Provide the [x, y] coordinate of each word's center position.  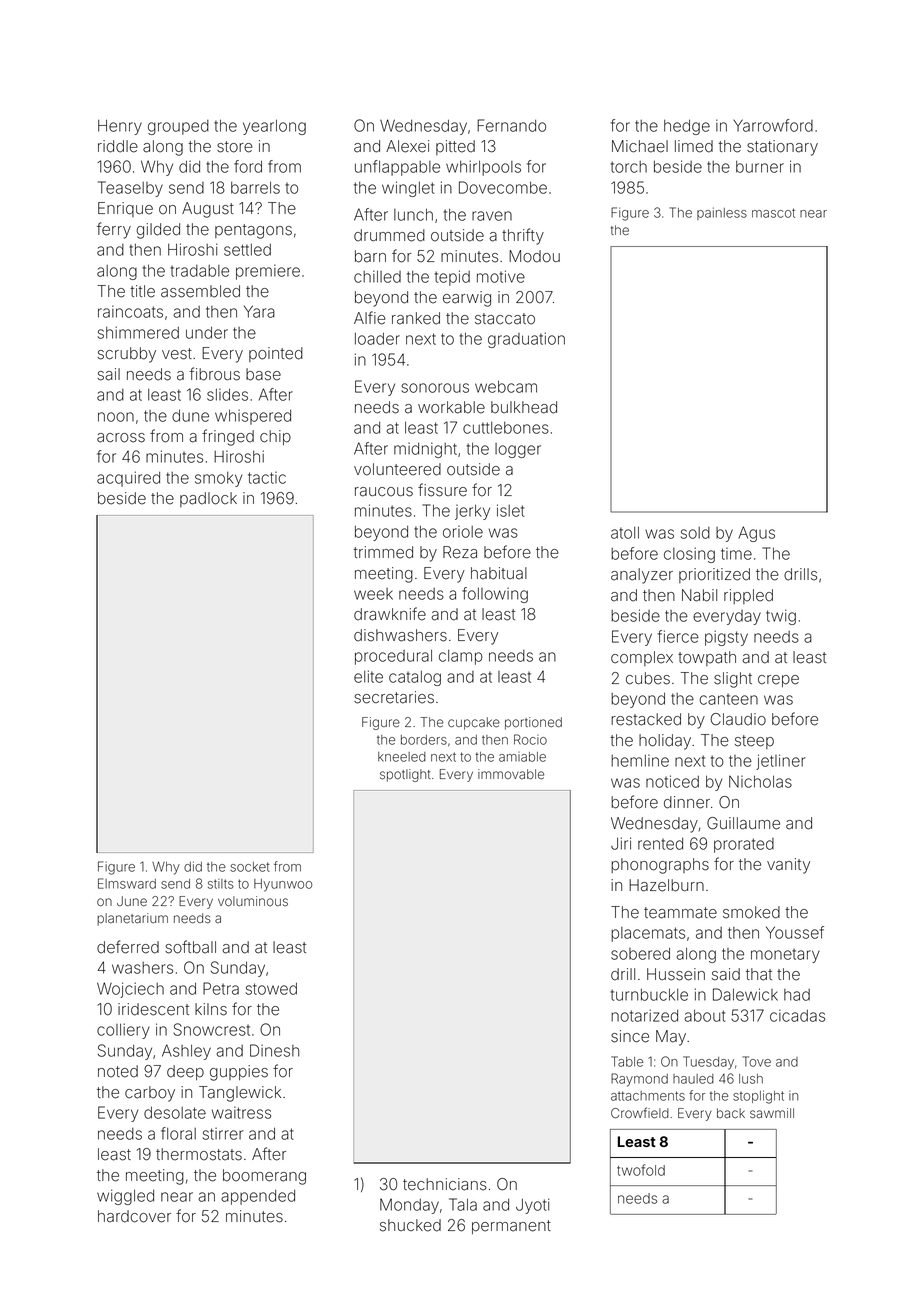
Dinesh [274, 1050]
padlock [208, 499]
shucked [410, 1225]
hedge [687, 127]
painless [722, 213]
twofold [641, 1170]
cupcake [474, 723]
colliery [123, 1031]
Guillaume [743, 823]
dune [190, 415]
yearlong [274, 127]
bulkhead [524, 407]
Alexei [407, 146]
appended [258, 1197]
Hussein [676, 974]
